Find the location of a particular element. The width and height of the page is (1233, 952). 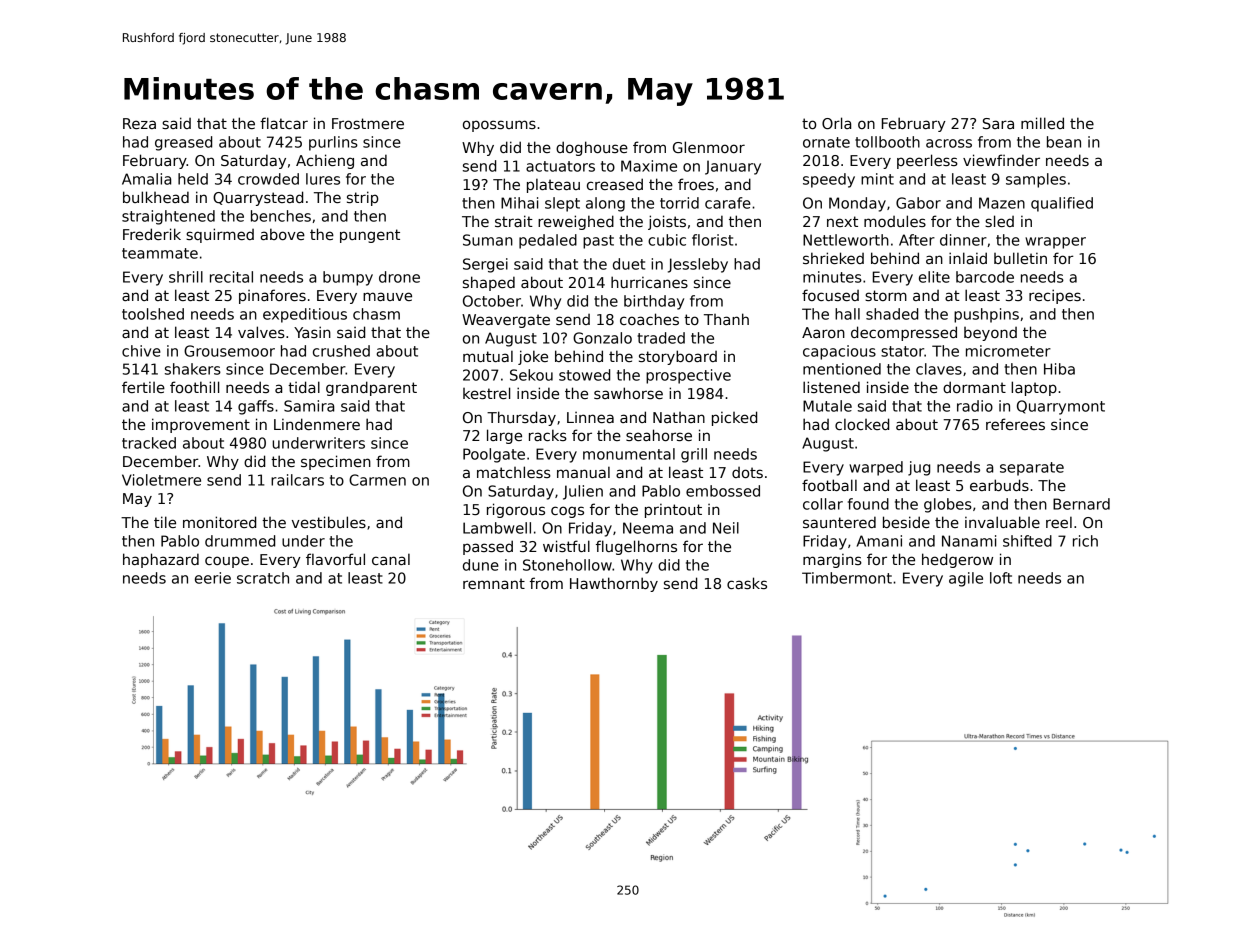

casks is located at coordinates (747, 583).
